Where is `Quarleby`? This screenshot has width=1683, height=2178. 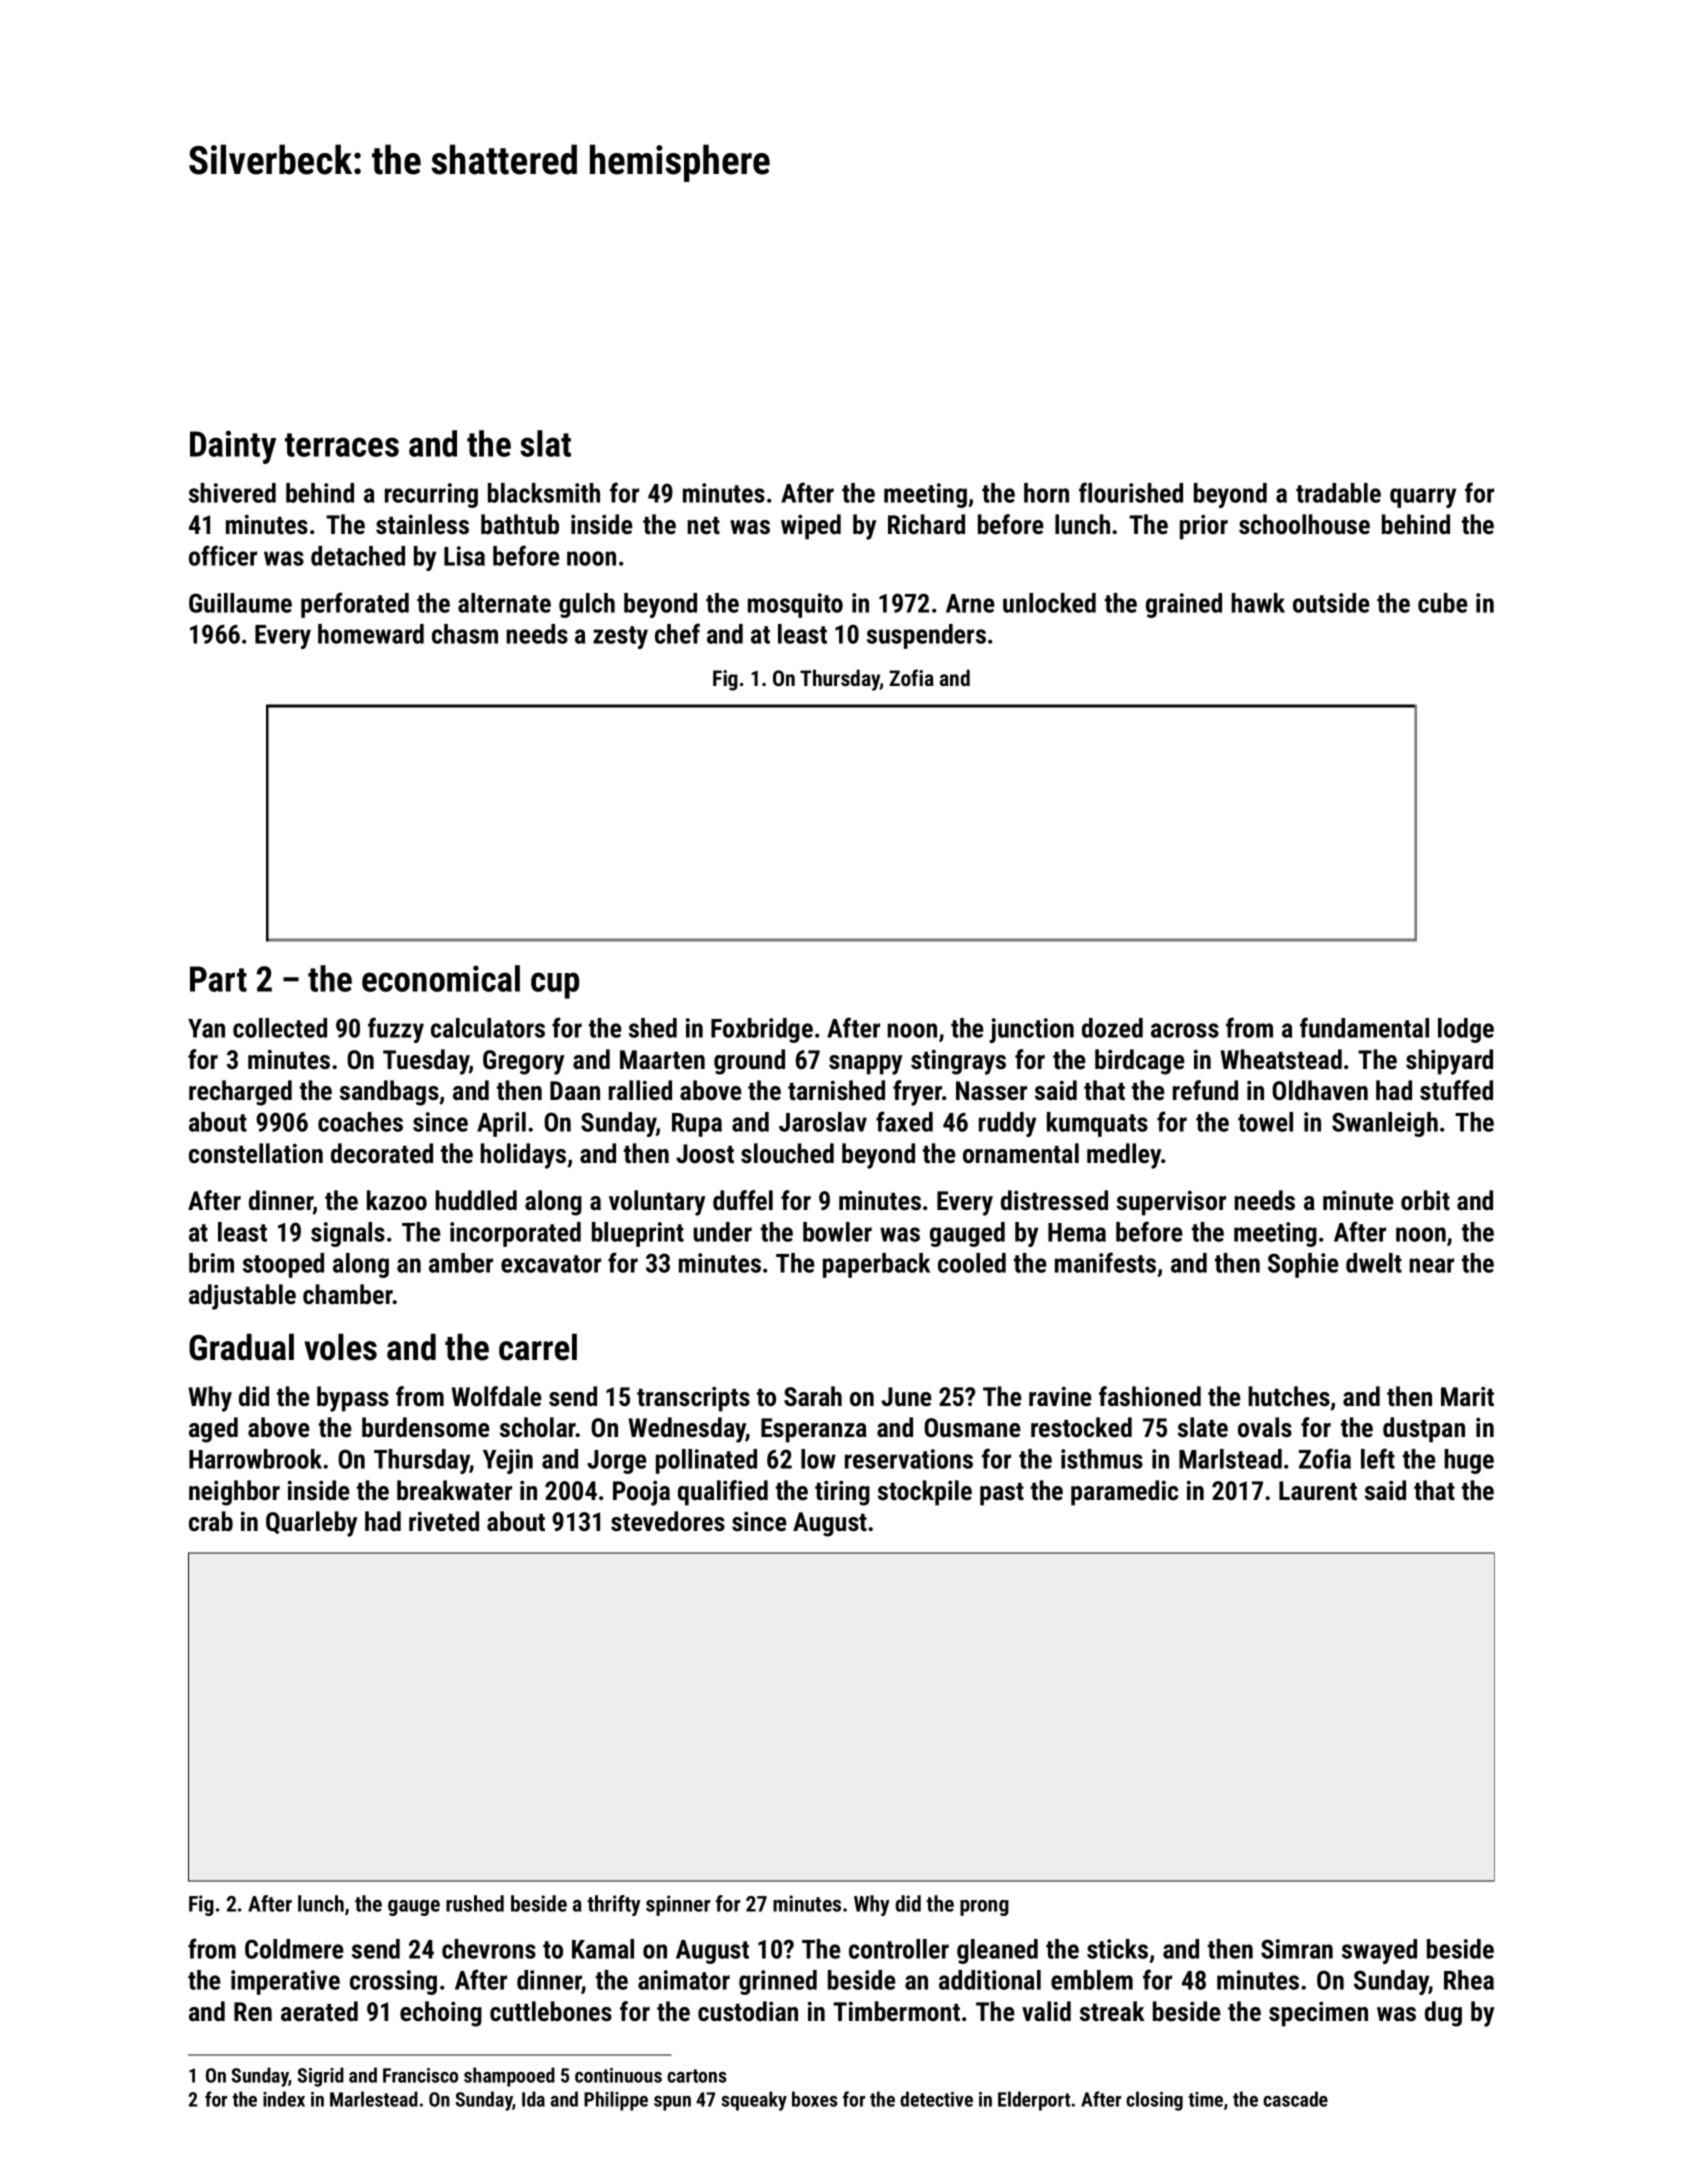 Quarleby is located at coordinates (311, 1524).
